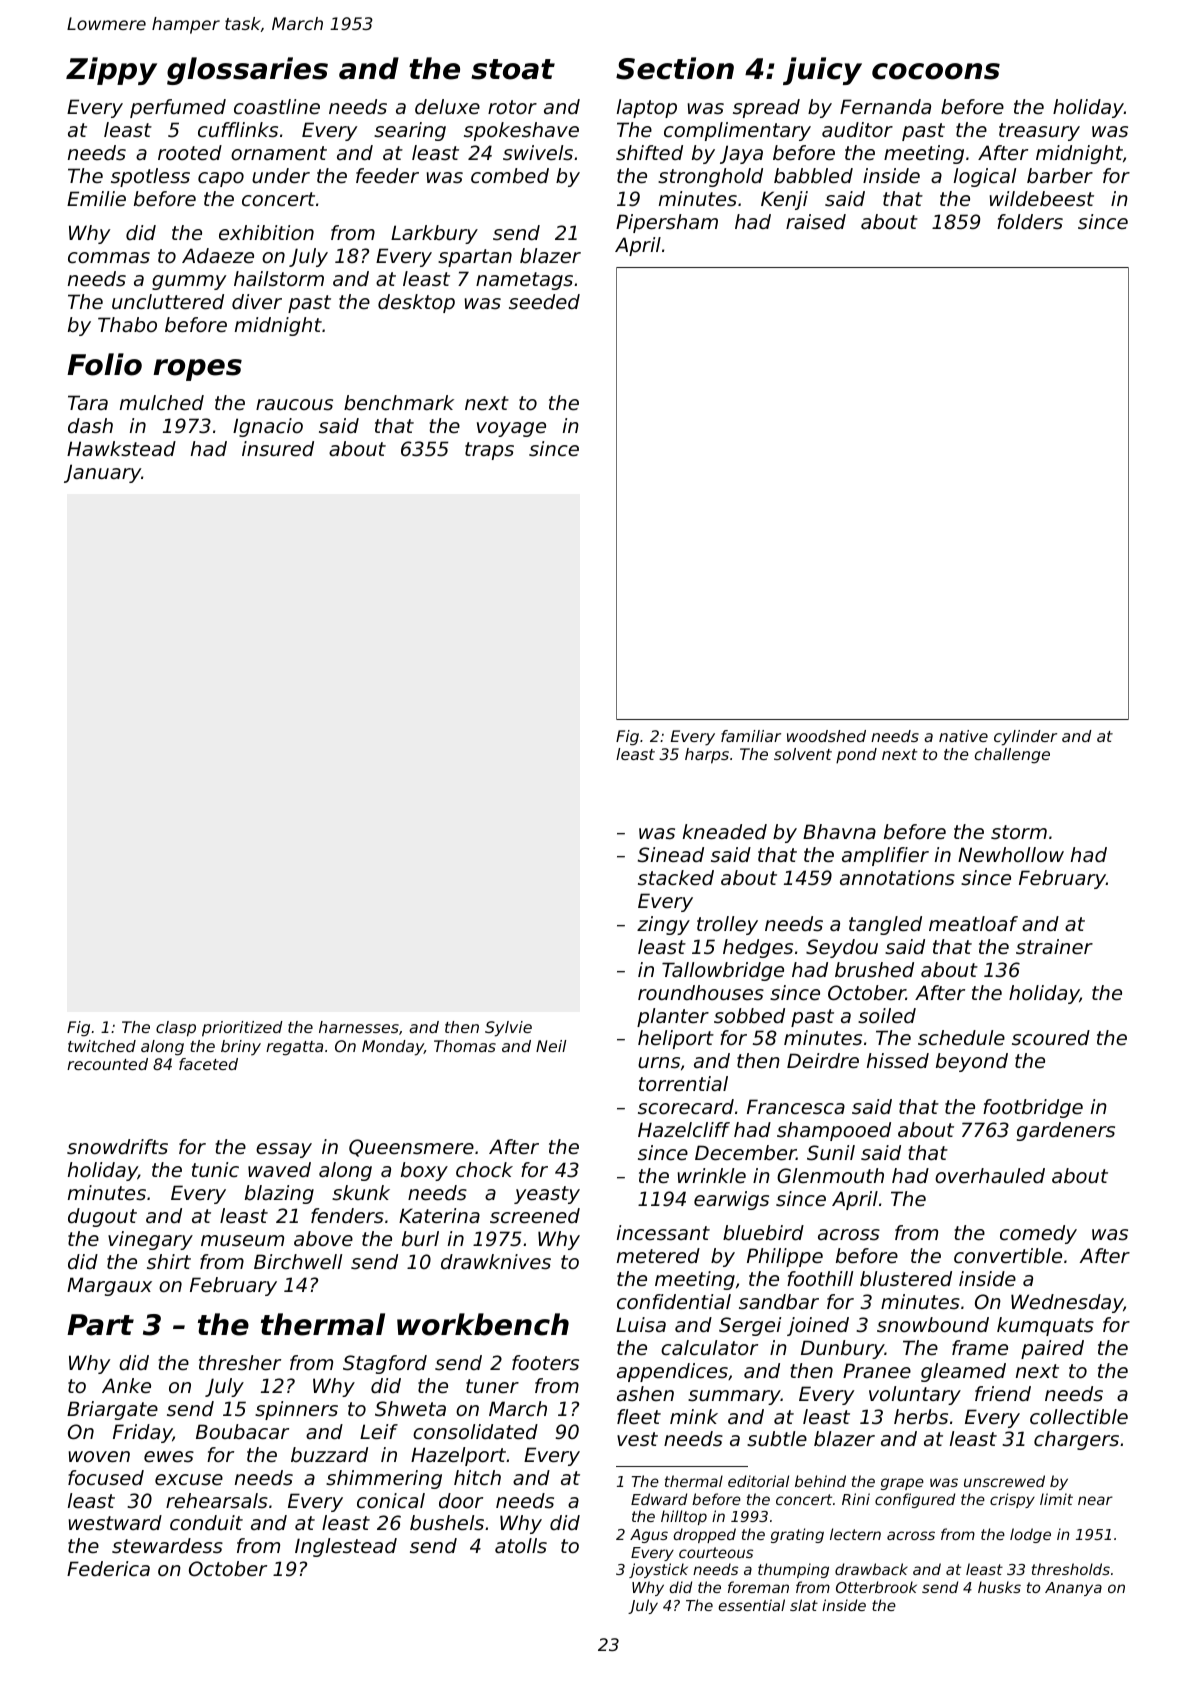 This screenshot has width=1196, height=1691. What do you see at coordinates (346, 1547) in the screenshot?
I see `Inglestead` at bounding box center [346, 1547].
